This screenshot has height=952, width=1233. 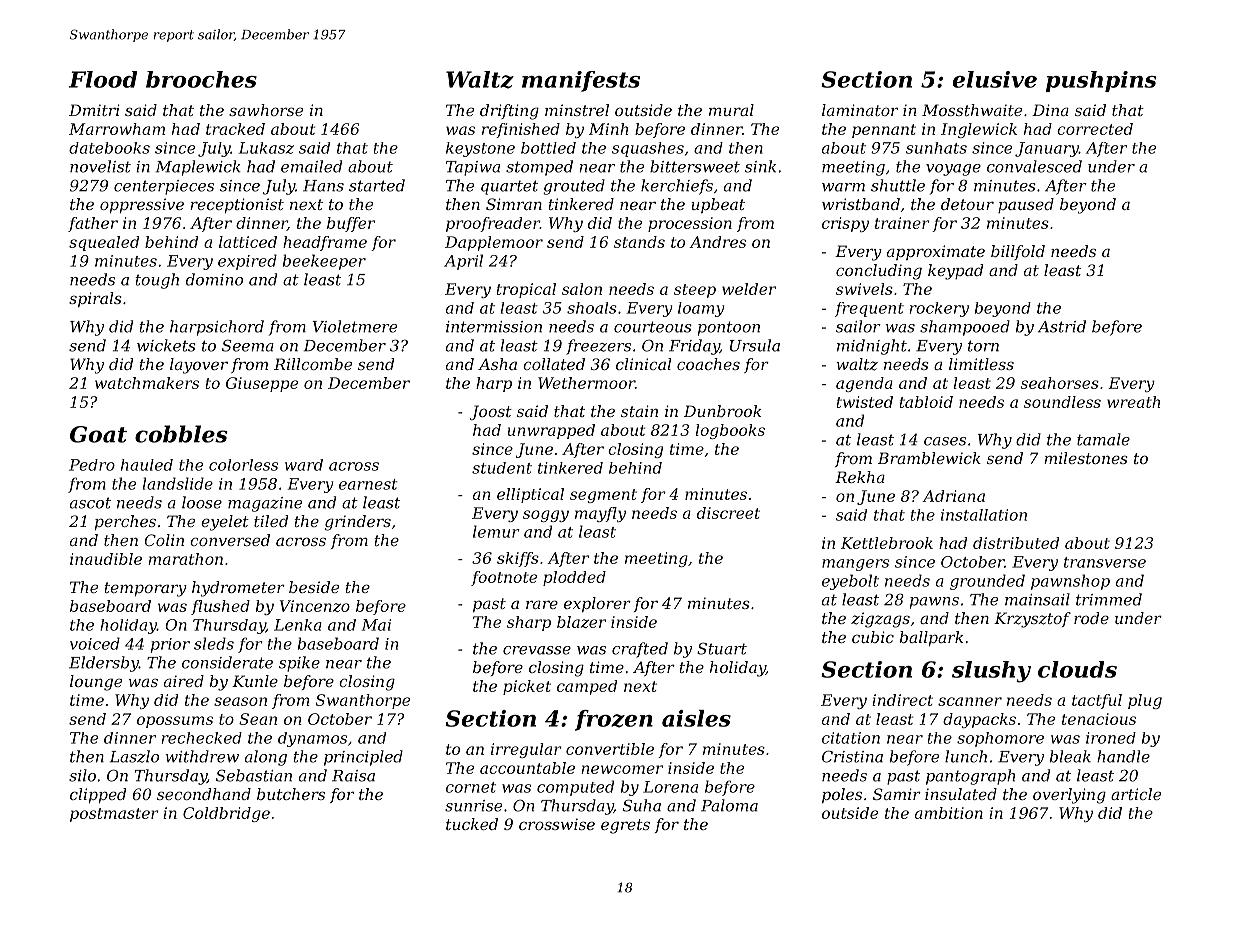 I want to click on voiced, so click(x=95, y=643).
